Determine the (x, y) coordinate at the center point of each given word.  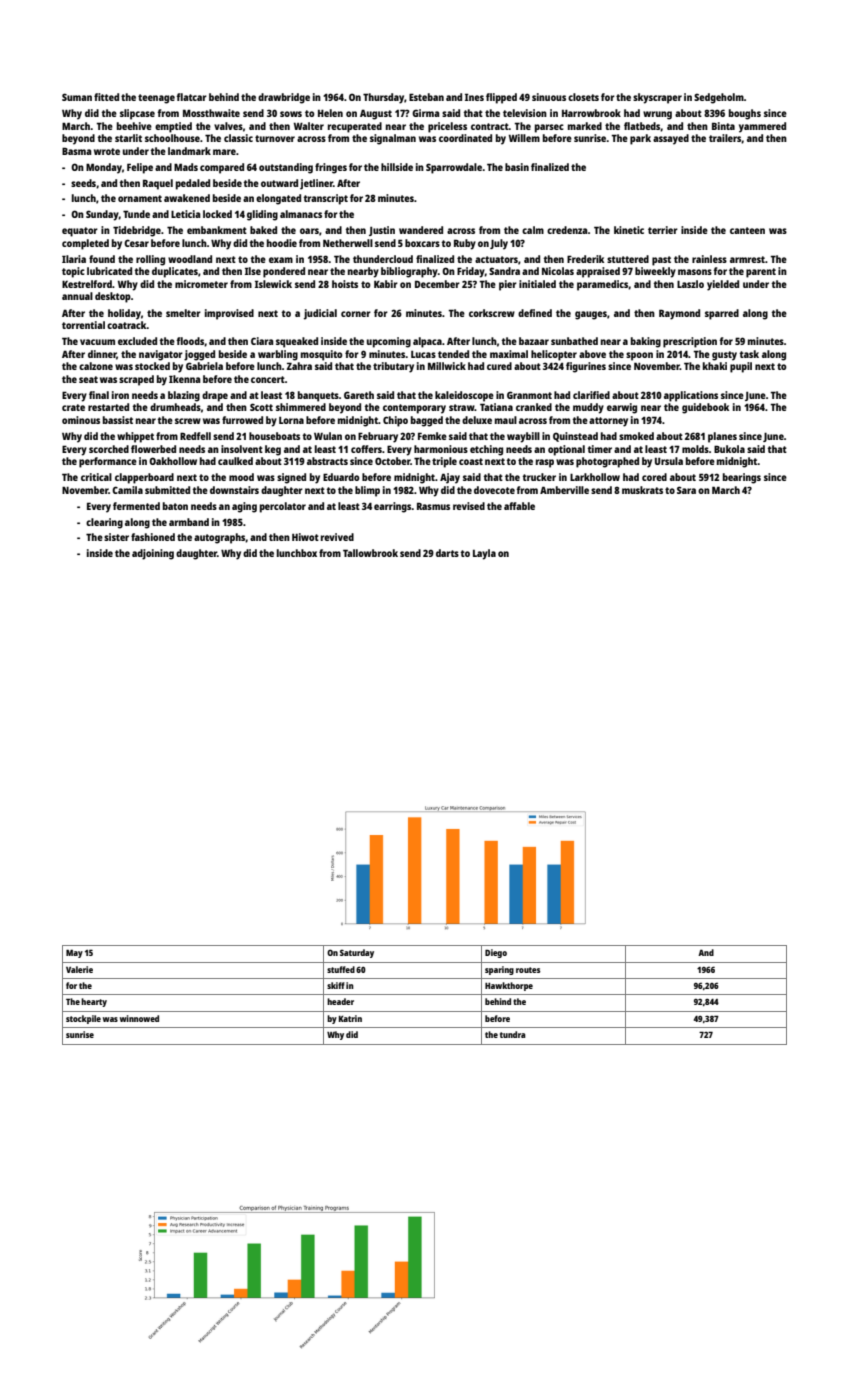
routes (528, 970)
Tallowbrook (370, 553)
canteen (747, 230)
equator (80, 232)
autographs (220, 538)
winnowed (139, 1018)
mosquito (322, 355)
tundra (512, 1034)
